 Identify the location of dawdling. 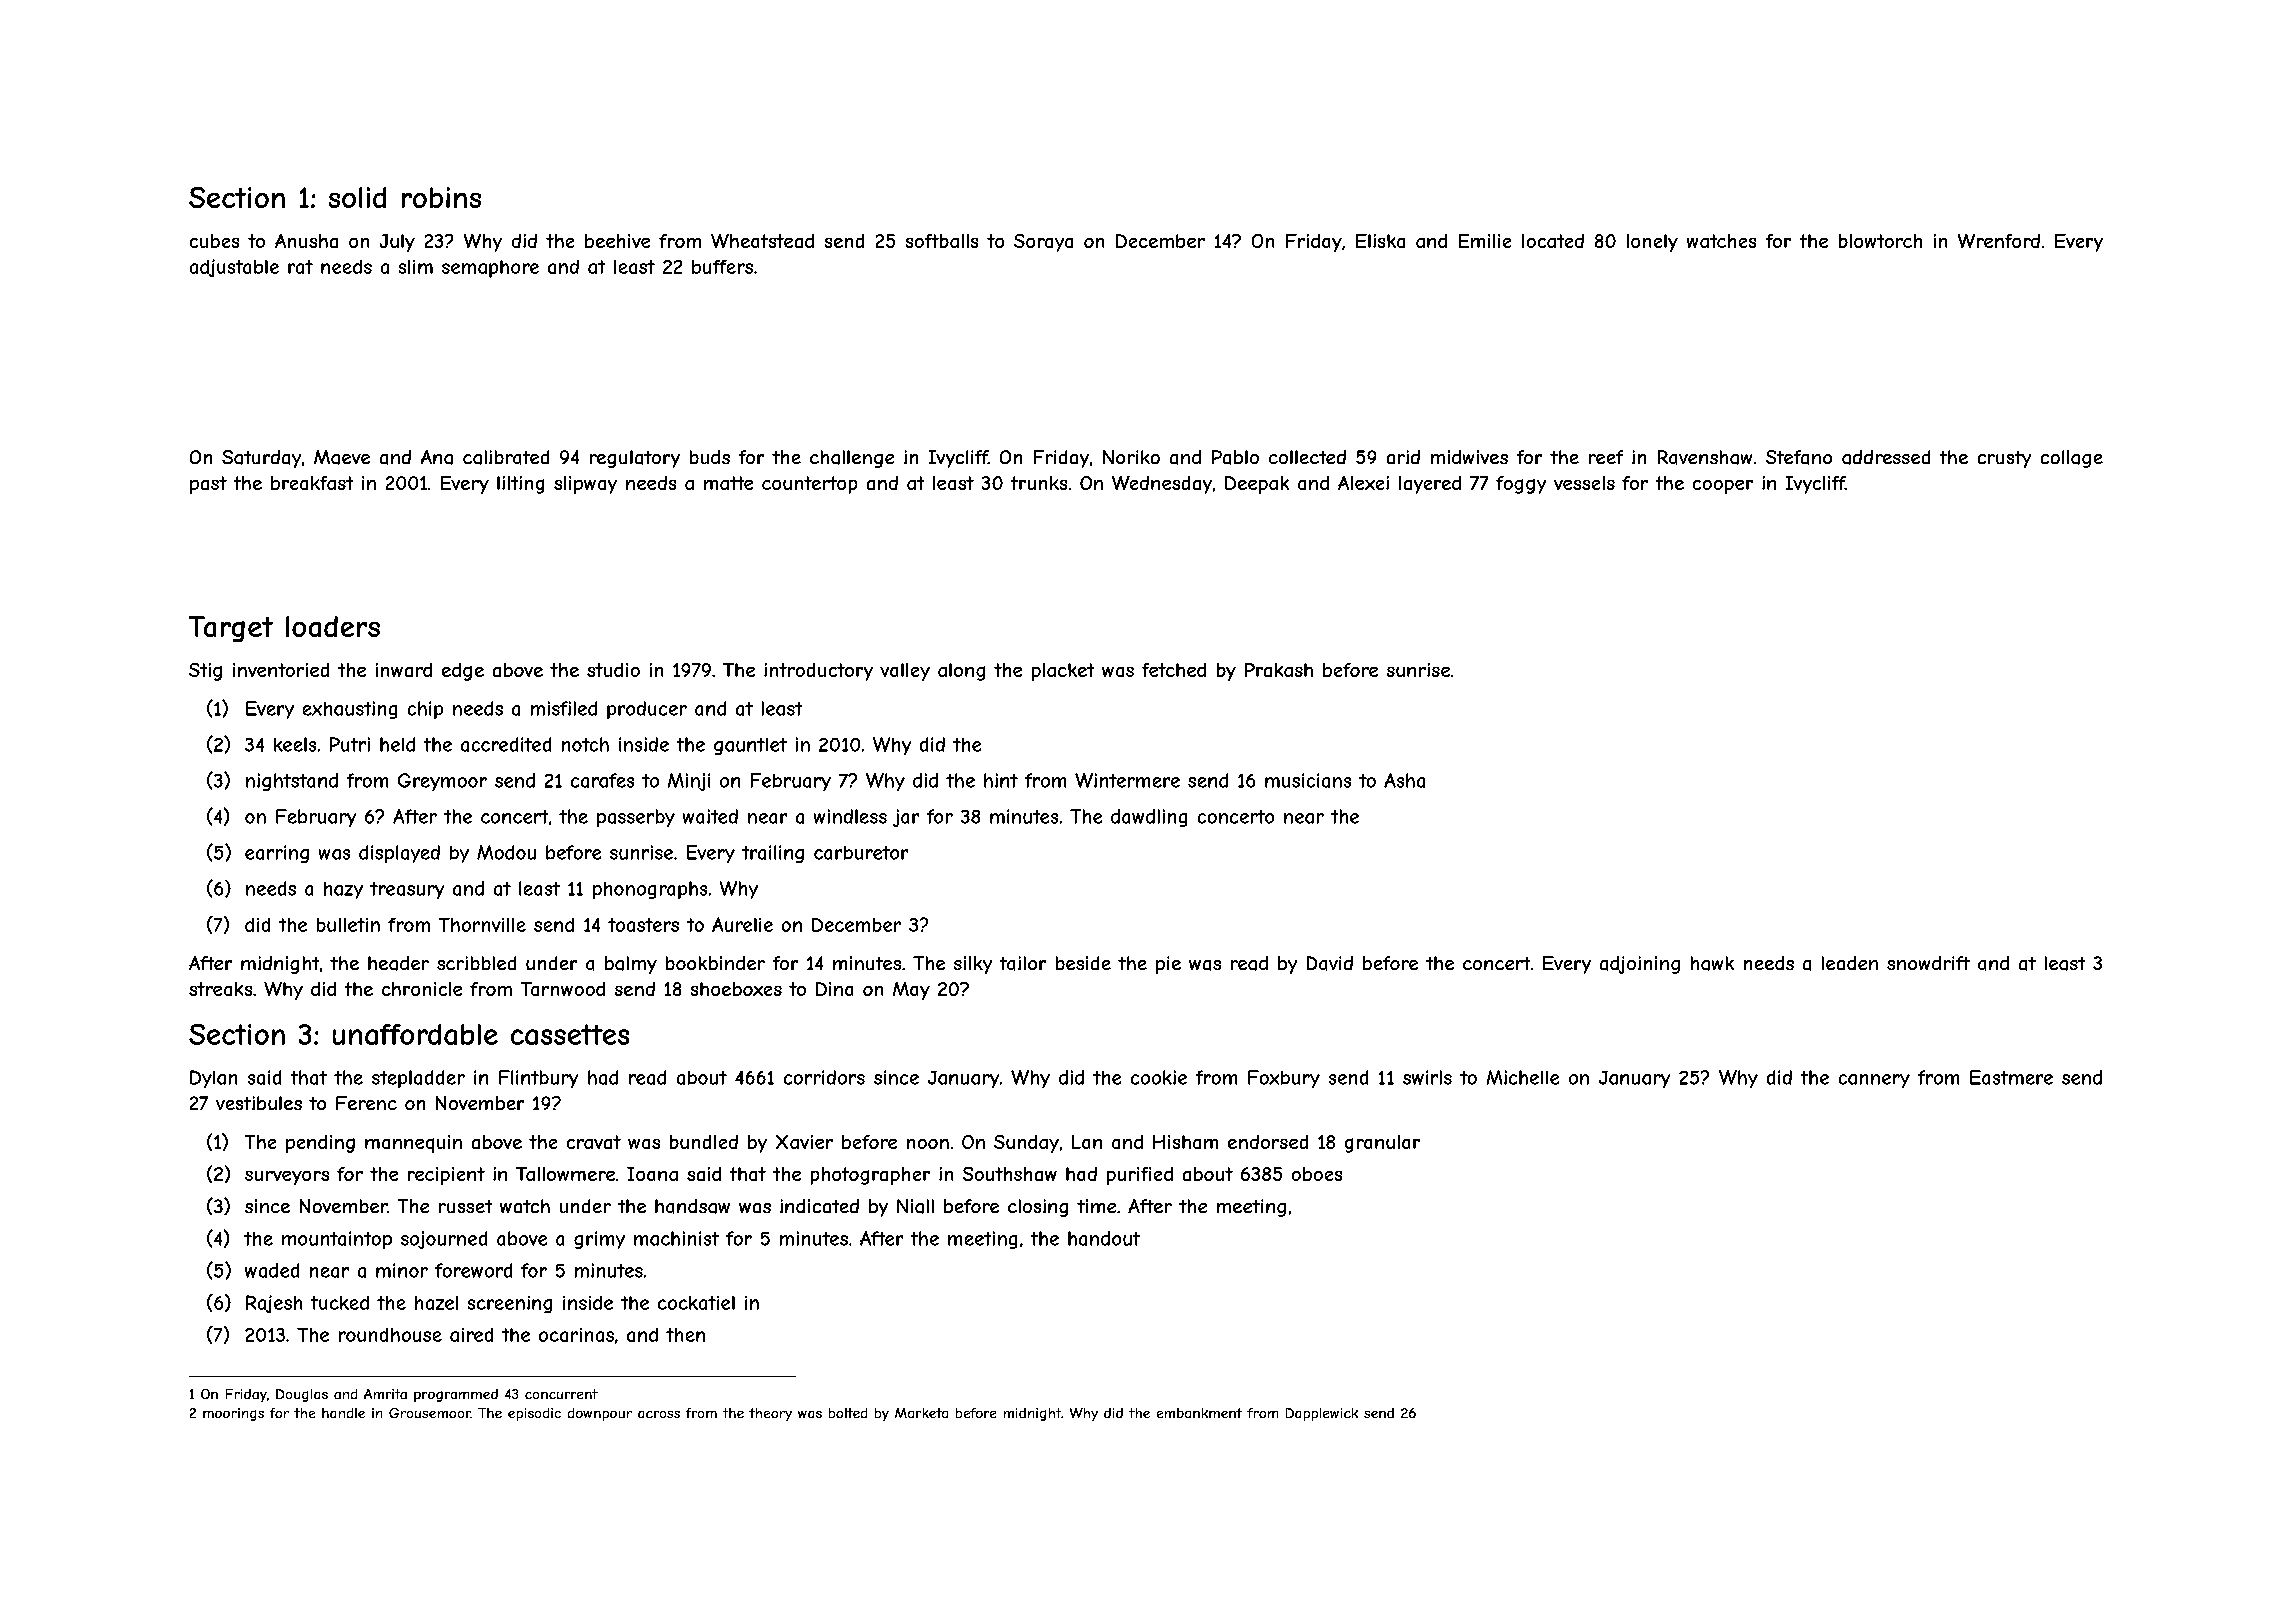
(1149, 818).
